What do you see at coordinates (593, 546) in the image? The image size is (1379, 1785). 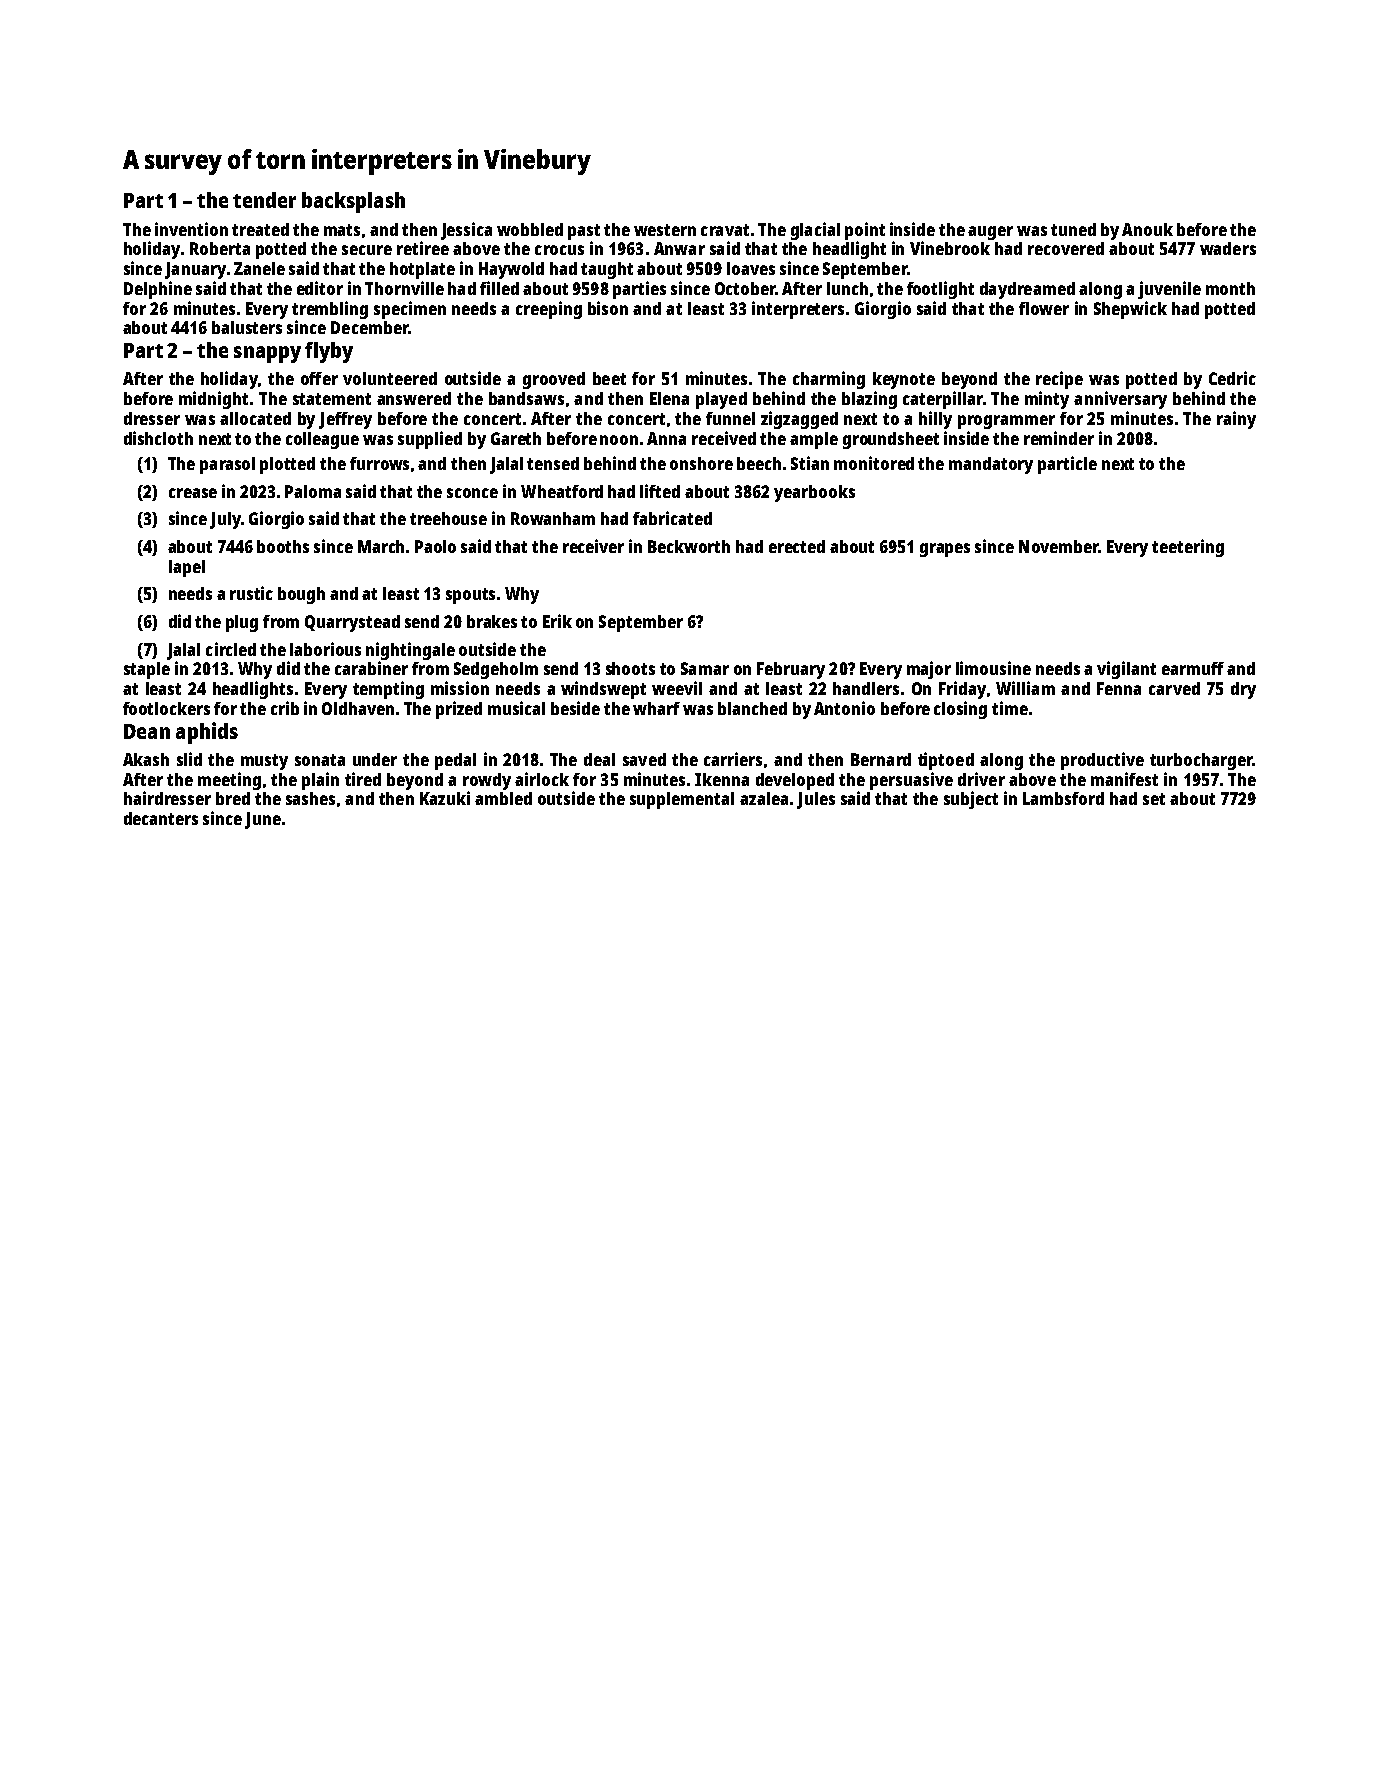 I see `receiver` at bounding box center [593, 546].
